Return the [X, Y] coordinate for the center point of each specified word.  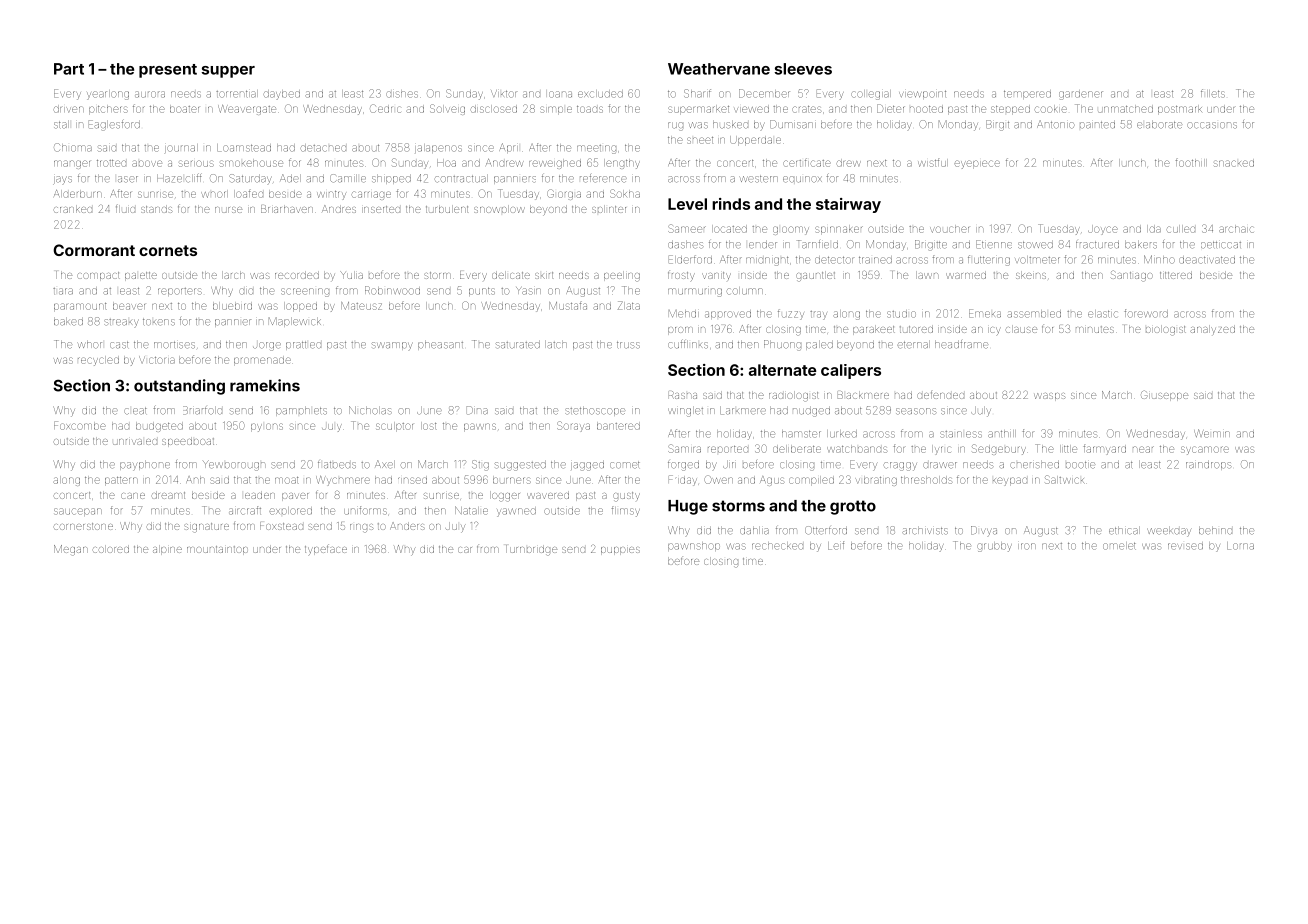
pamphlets [301, 411]
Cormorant [94, 250]
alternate [782, 370]
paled [819, 345]
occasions [1212, 125]
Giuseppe [1164, 396]
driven [69, 109]
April [508, 148]
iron [1027, 546]
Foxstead [281, 526]
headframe [961, 344]
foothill [1191, 162]
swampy [392, 346]
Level [687, 204]
